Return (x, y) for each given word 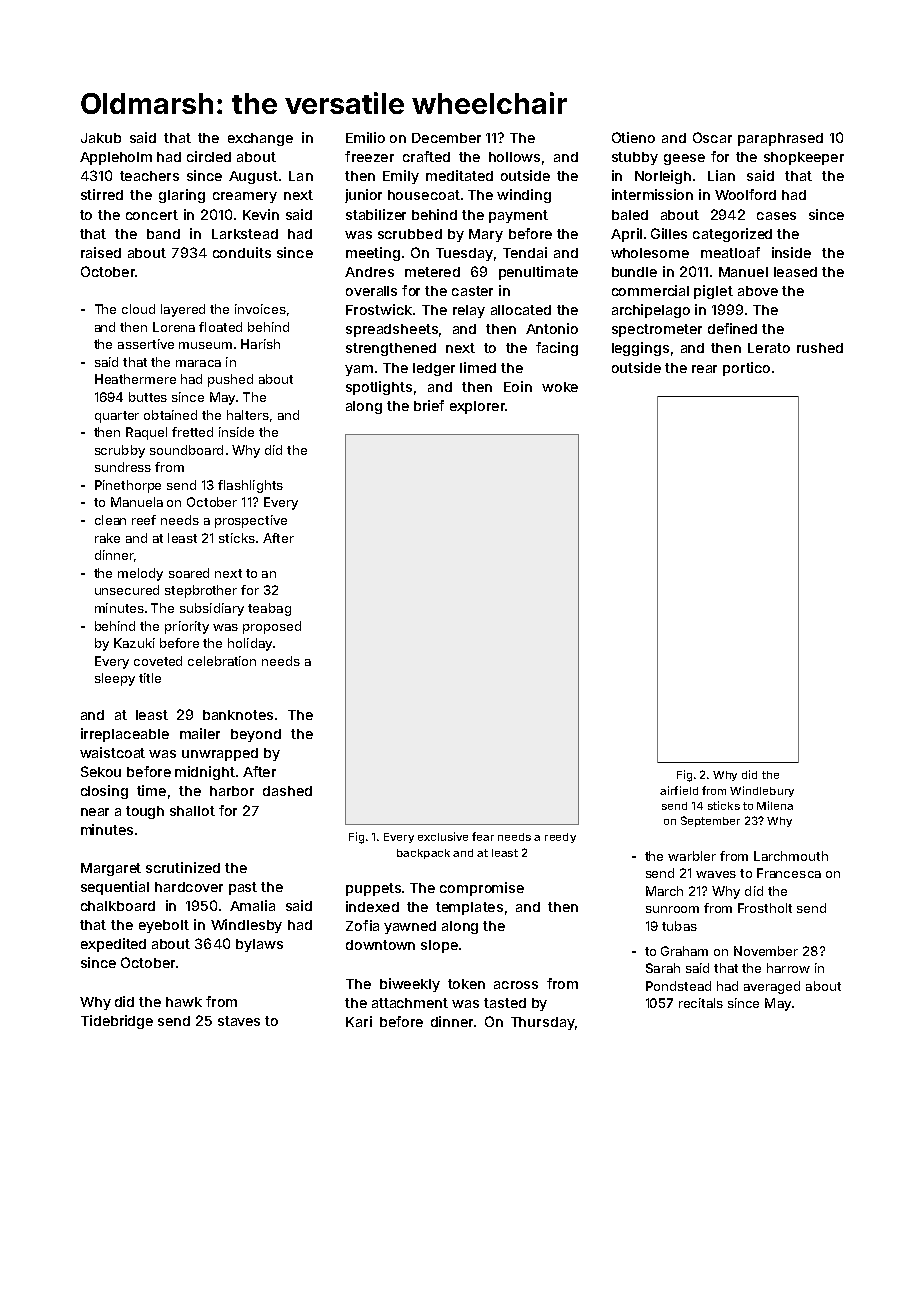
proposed (272, 627)
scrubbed (410, 234)
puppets (373, 889)
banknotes (238, 715)
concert (152, 215)
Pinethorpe (128, 486)
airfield (679, 790)
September (710, 821)
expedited (113, 945)
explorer (477, 407)
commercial (650, 290)
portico (746, 369)
